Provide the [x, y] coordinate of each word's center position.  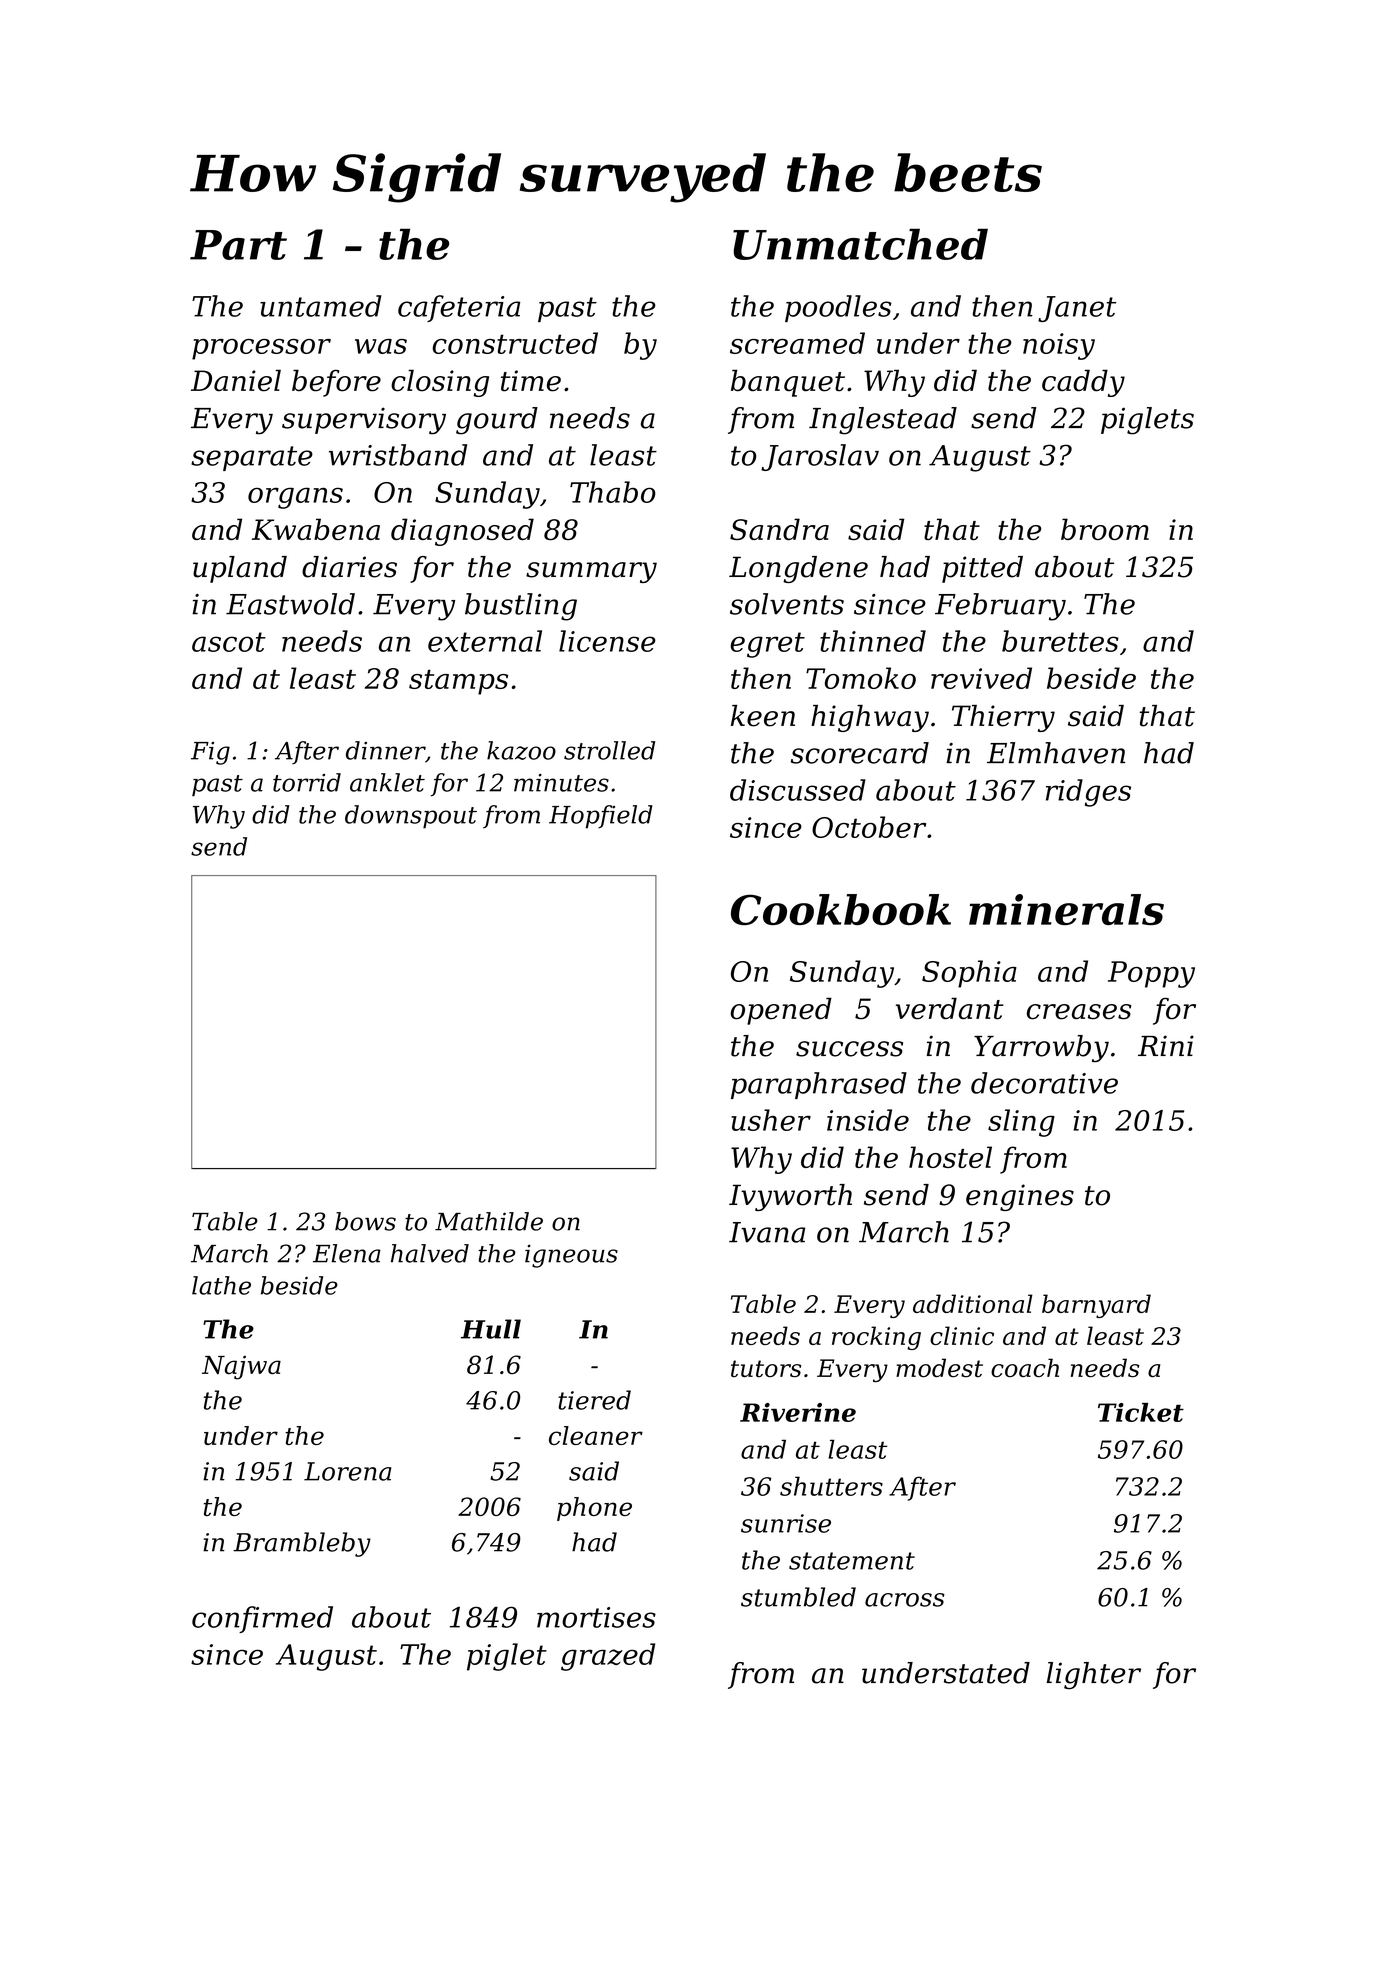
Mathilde [489, 1221]
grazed [608, 1657]
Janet [1077, 309]
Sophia [969, 974]
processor [261, 349]
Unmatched [860, 244]
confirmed [262, 1619]
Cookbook [841, 909]
